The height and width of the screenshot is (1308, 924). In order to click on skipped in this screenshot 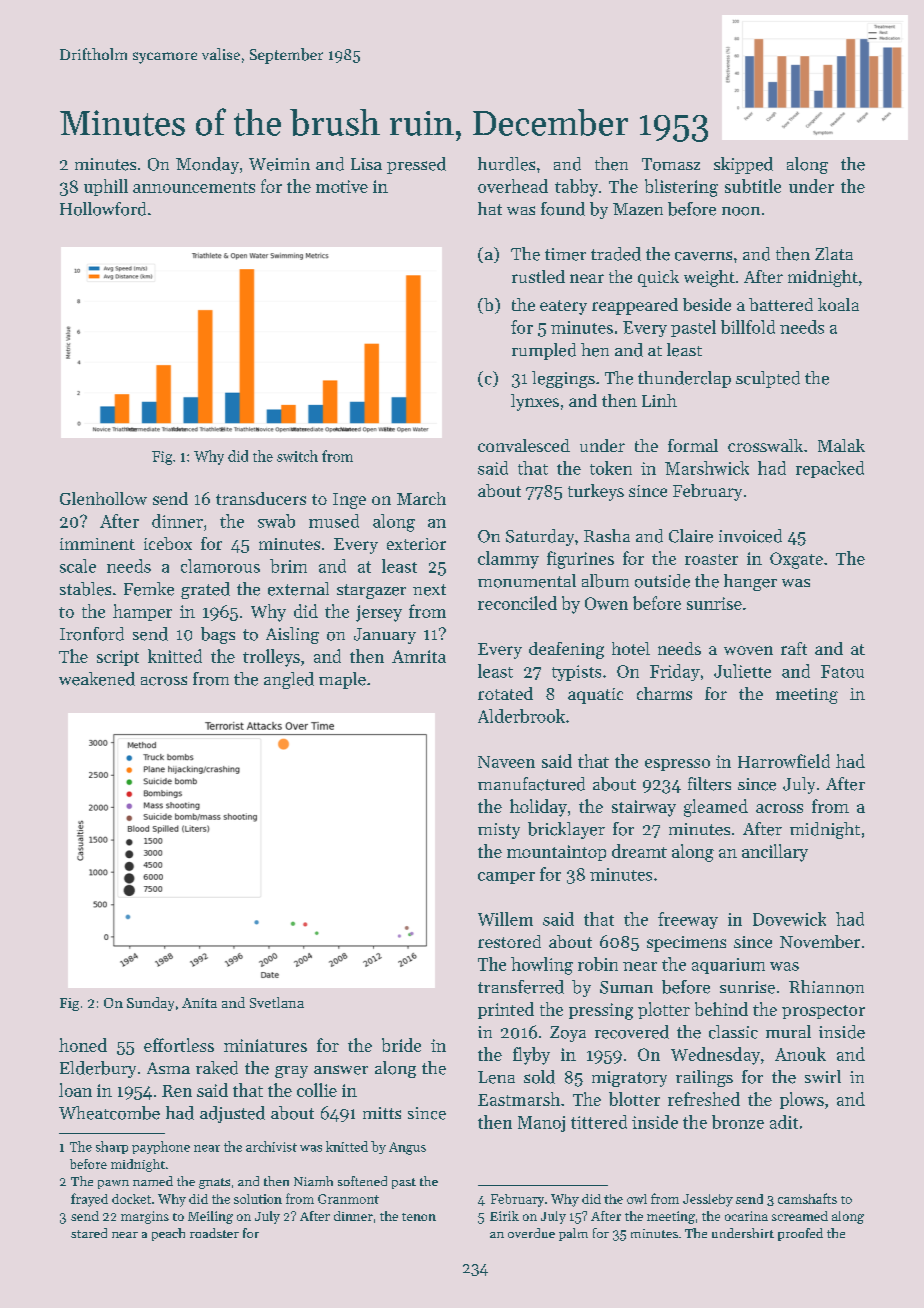, I will do `click(743, 165)`.
